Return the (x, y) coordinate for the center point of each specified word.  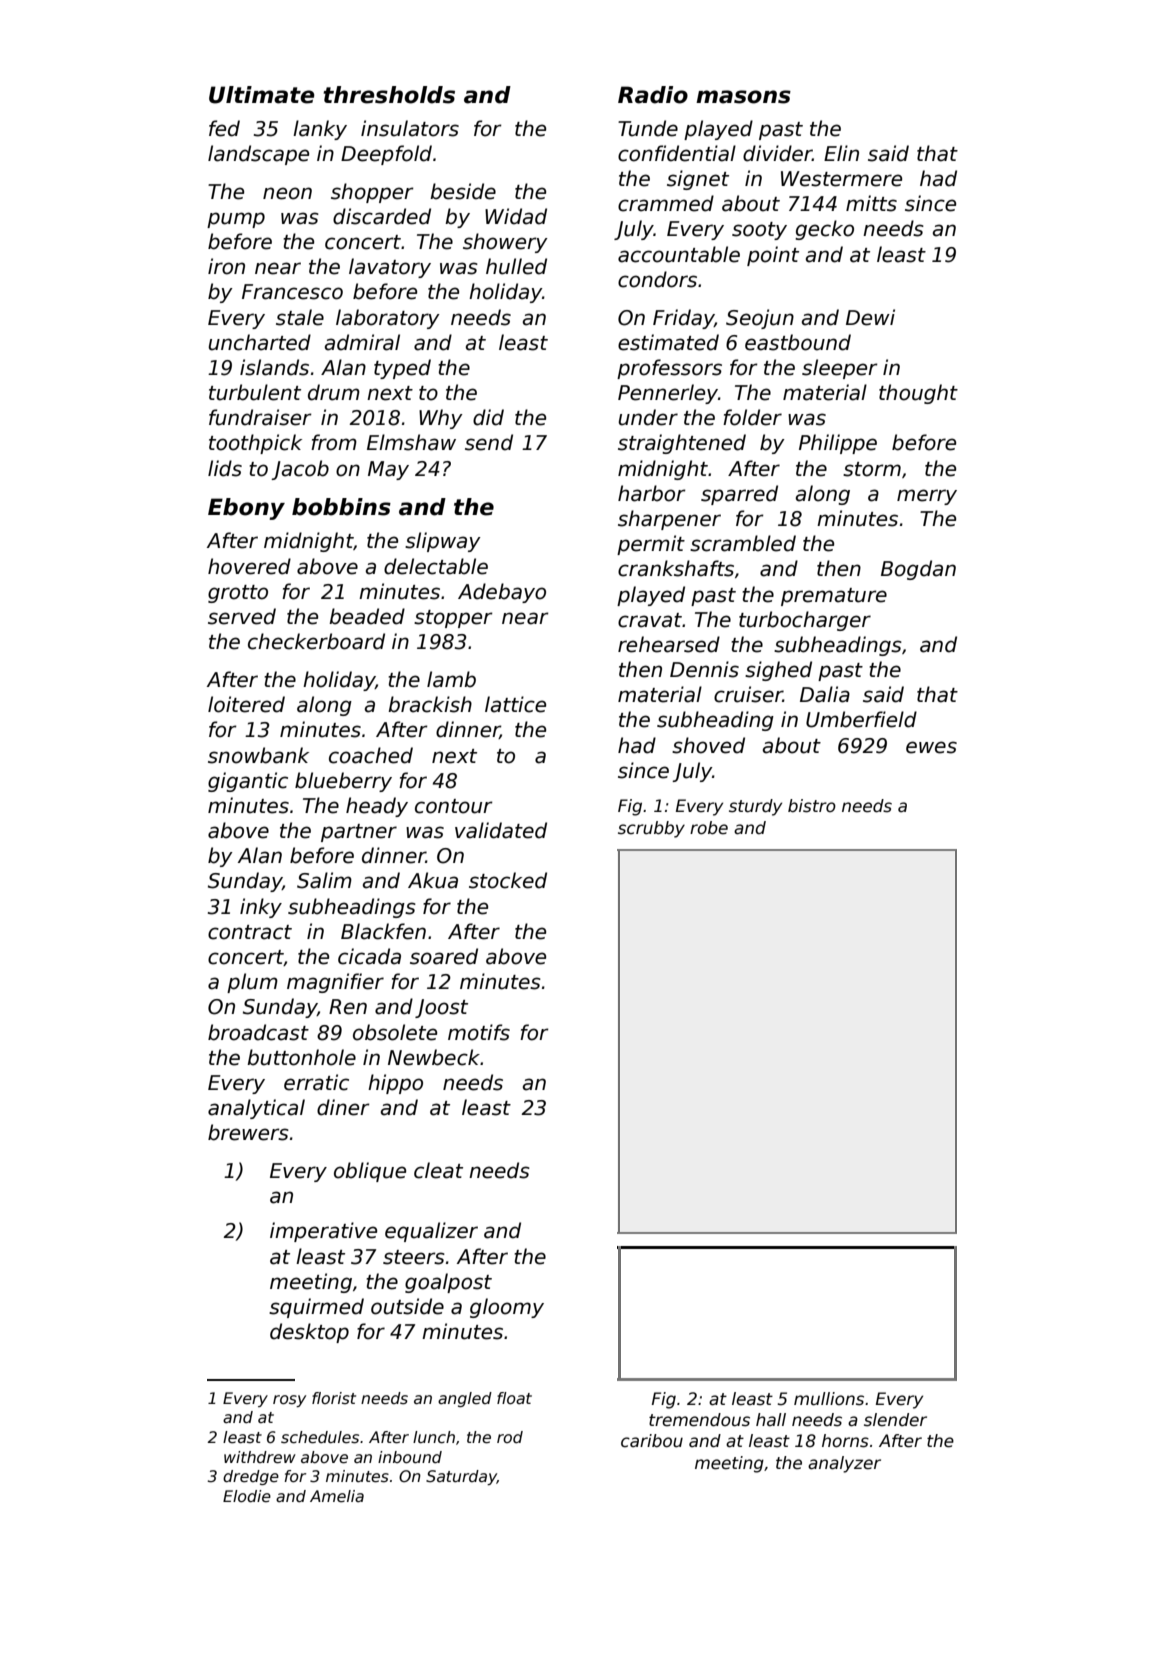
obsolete (395, 1032)
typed (402, 369)
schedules (320, 1437)
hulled (516, 266)
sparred (739, 495)
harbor (652, 493)
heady (377, 807)
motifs (479, 1032)
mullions (829, 1399)
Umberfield (861, 719)
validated (501, 830)
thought (918, 394)
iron (226, 266)
